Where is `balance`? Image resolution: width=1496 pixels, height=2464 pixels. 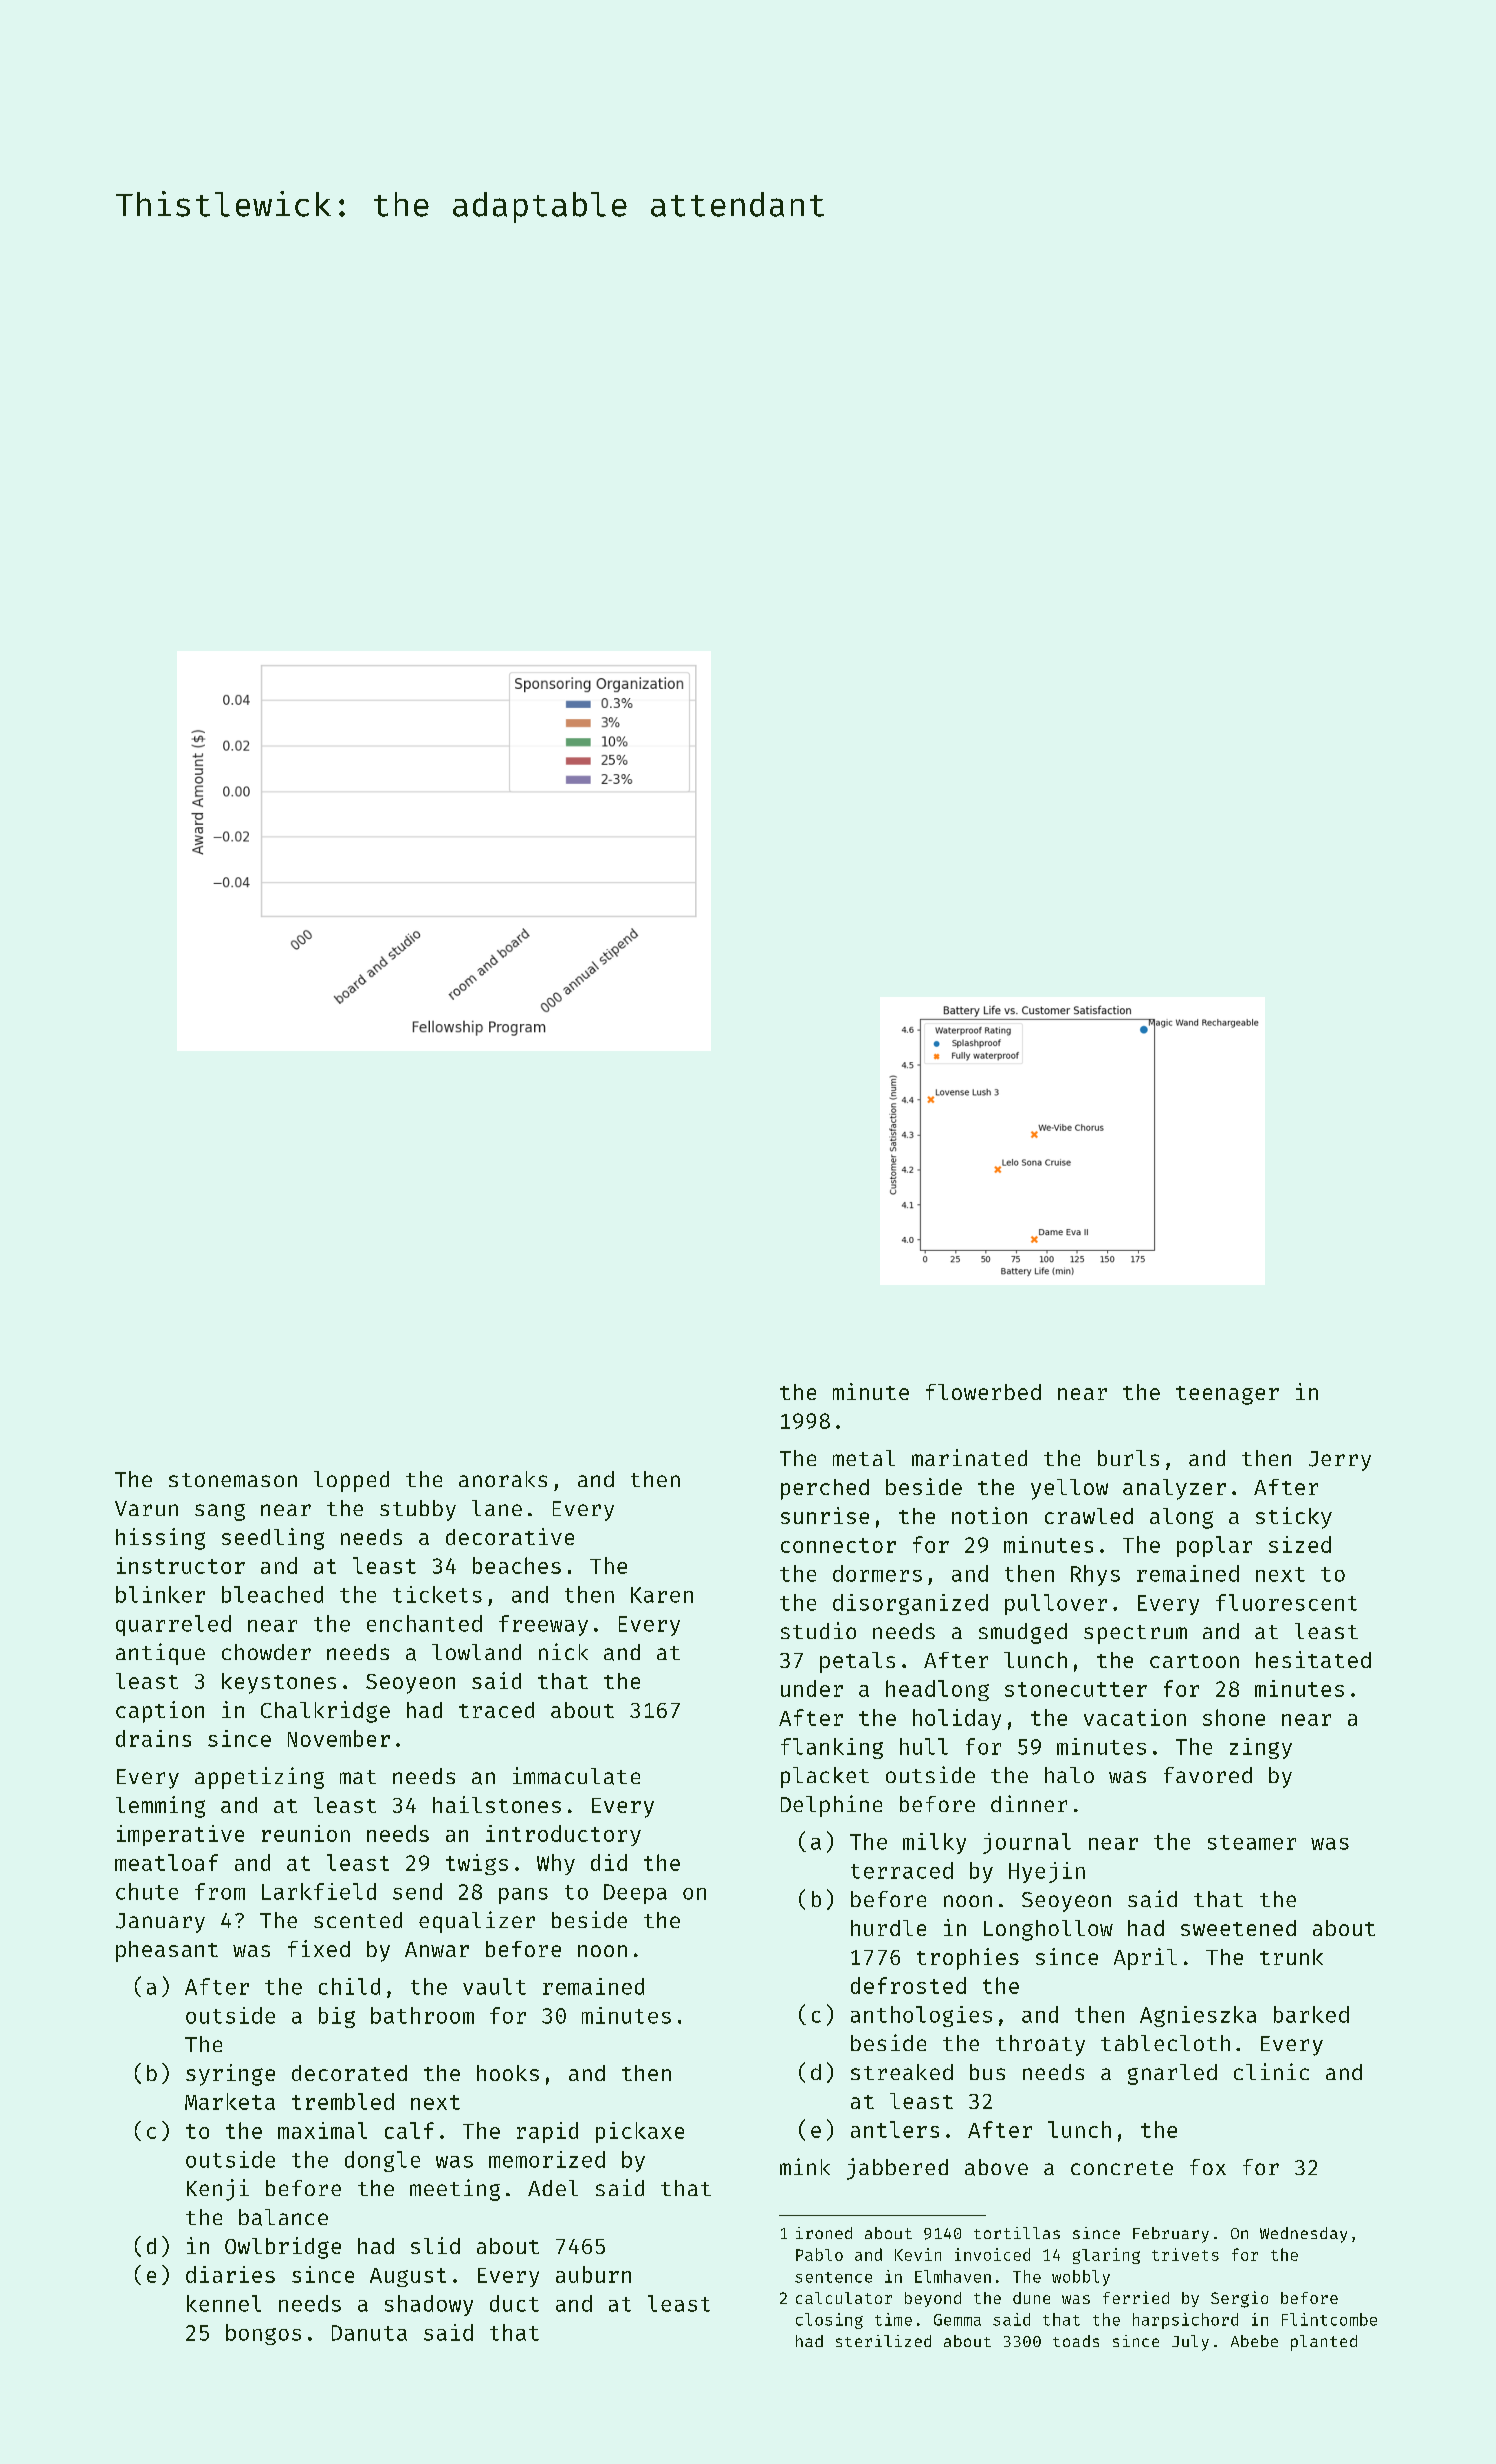 balance is located at coordinates (283, 2217).
